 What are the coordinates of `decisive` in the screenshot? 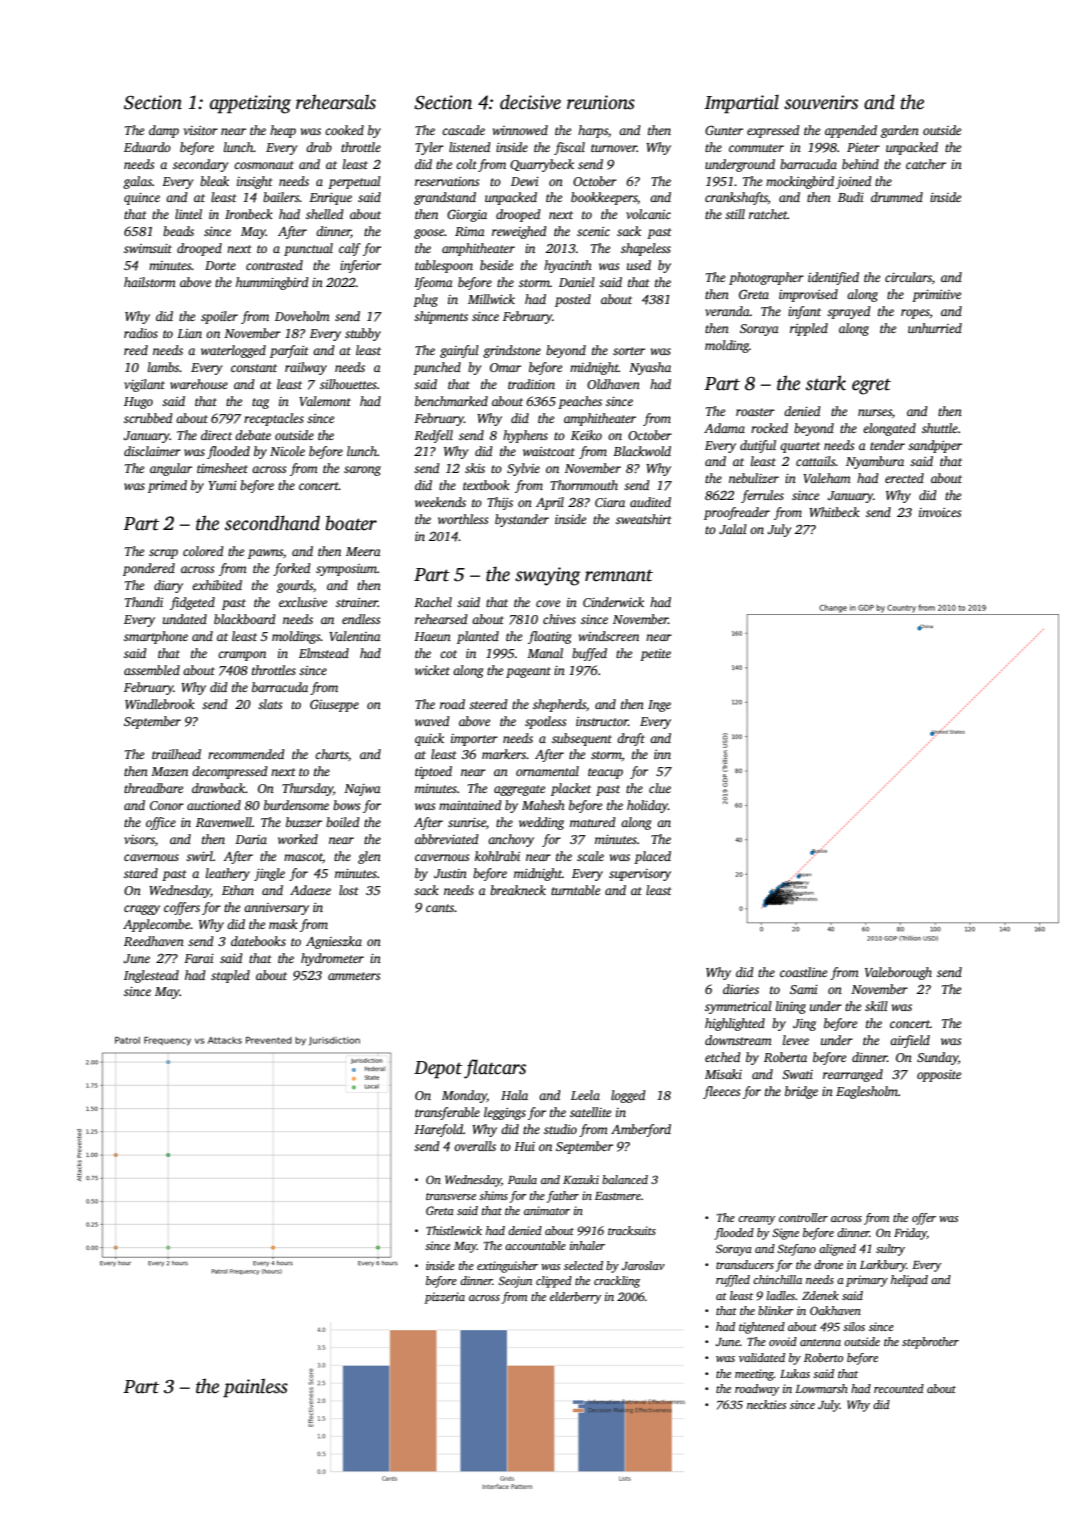 It's located at (530, 102).
